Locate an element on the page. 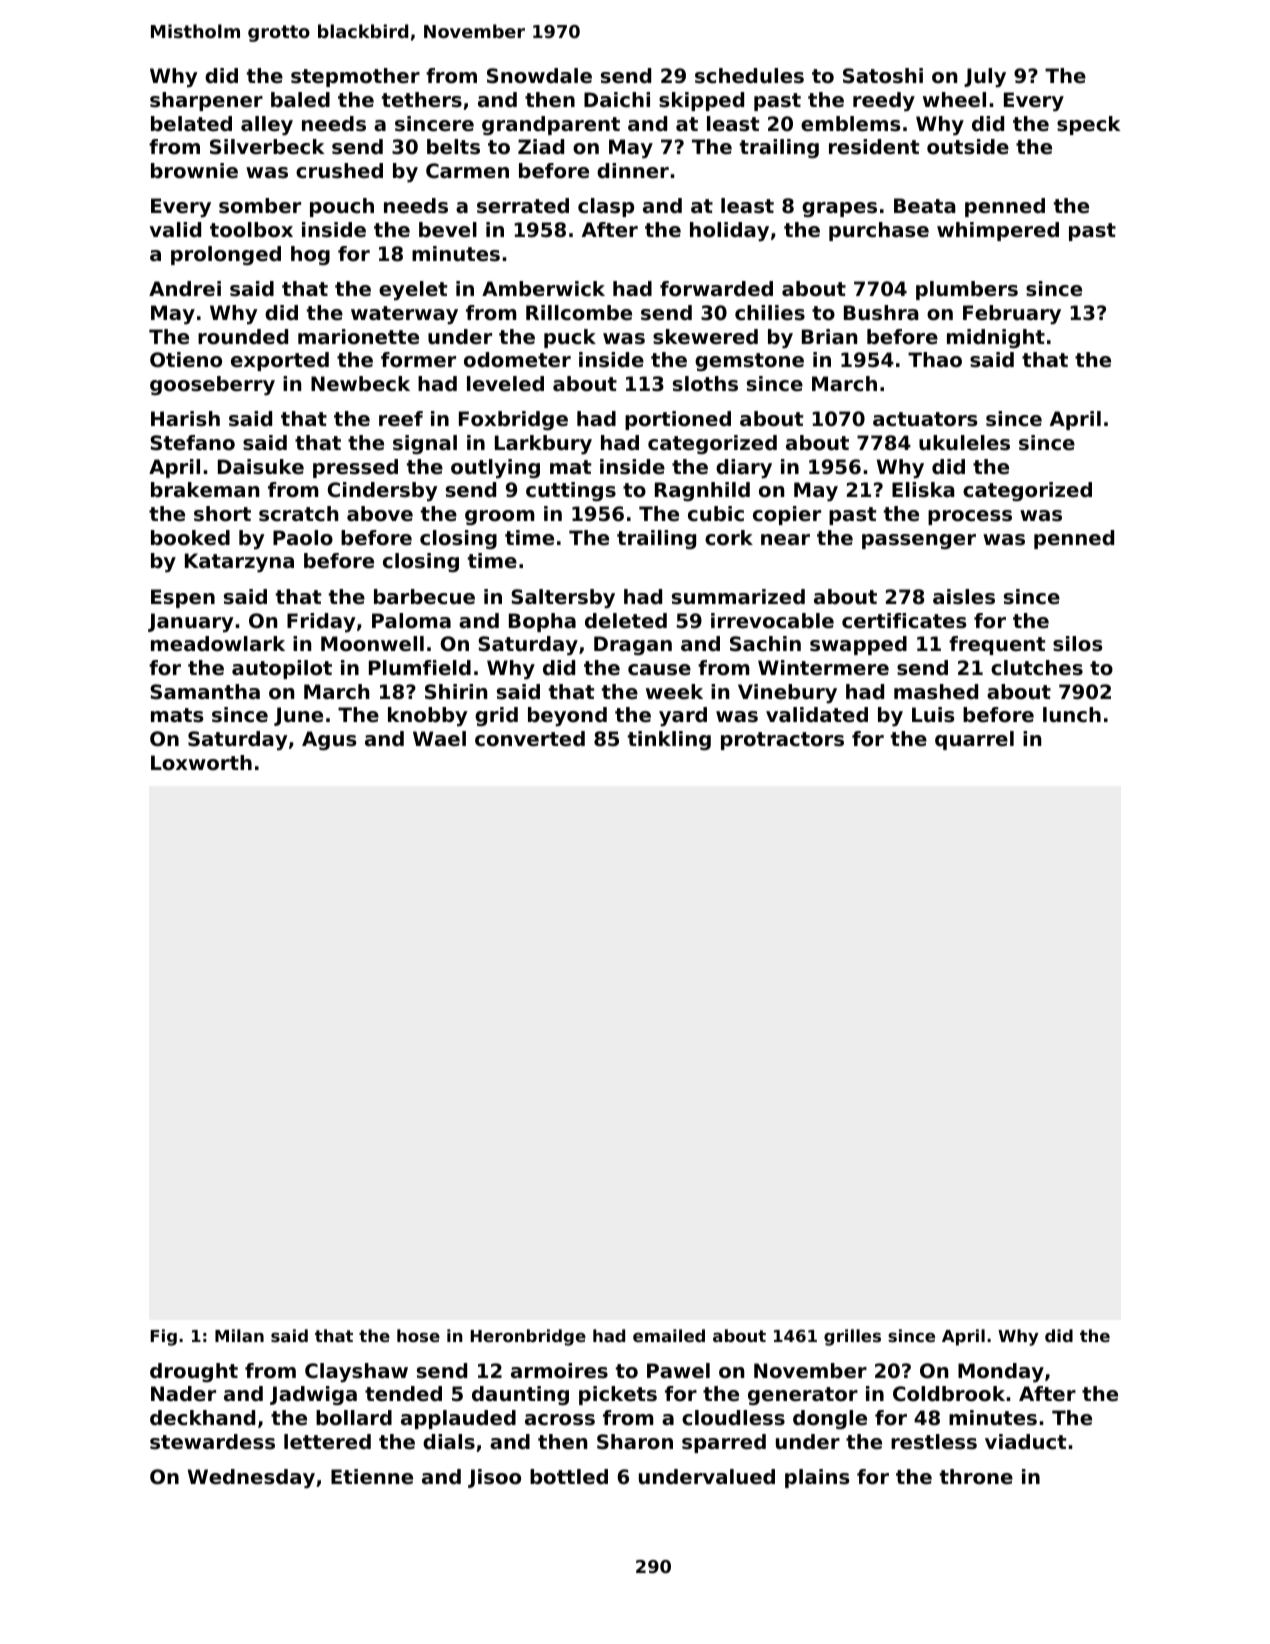  grilles is located at coordinates (852, 1337).
